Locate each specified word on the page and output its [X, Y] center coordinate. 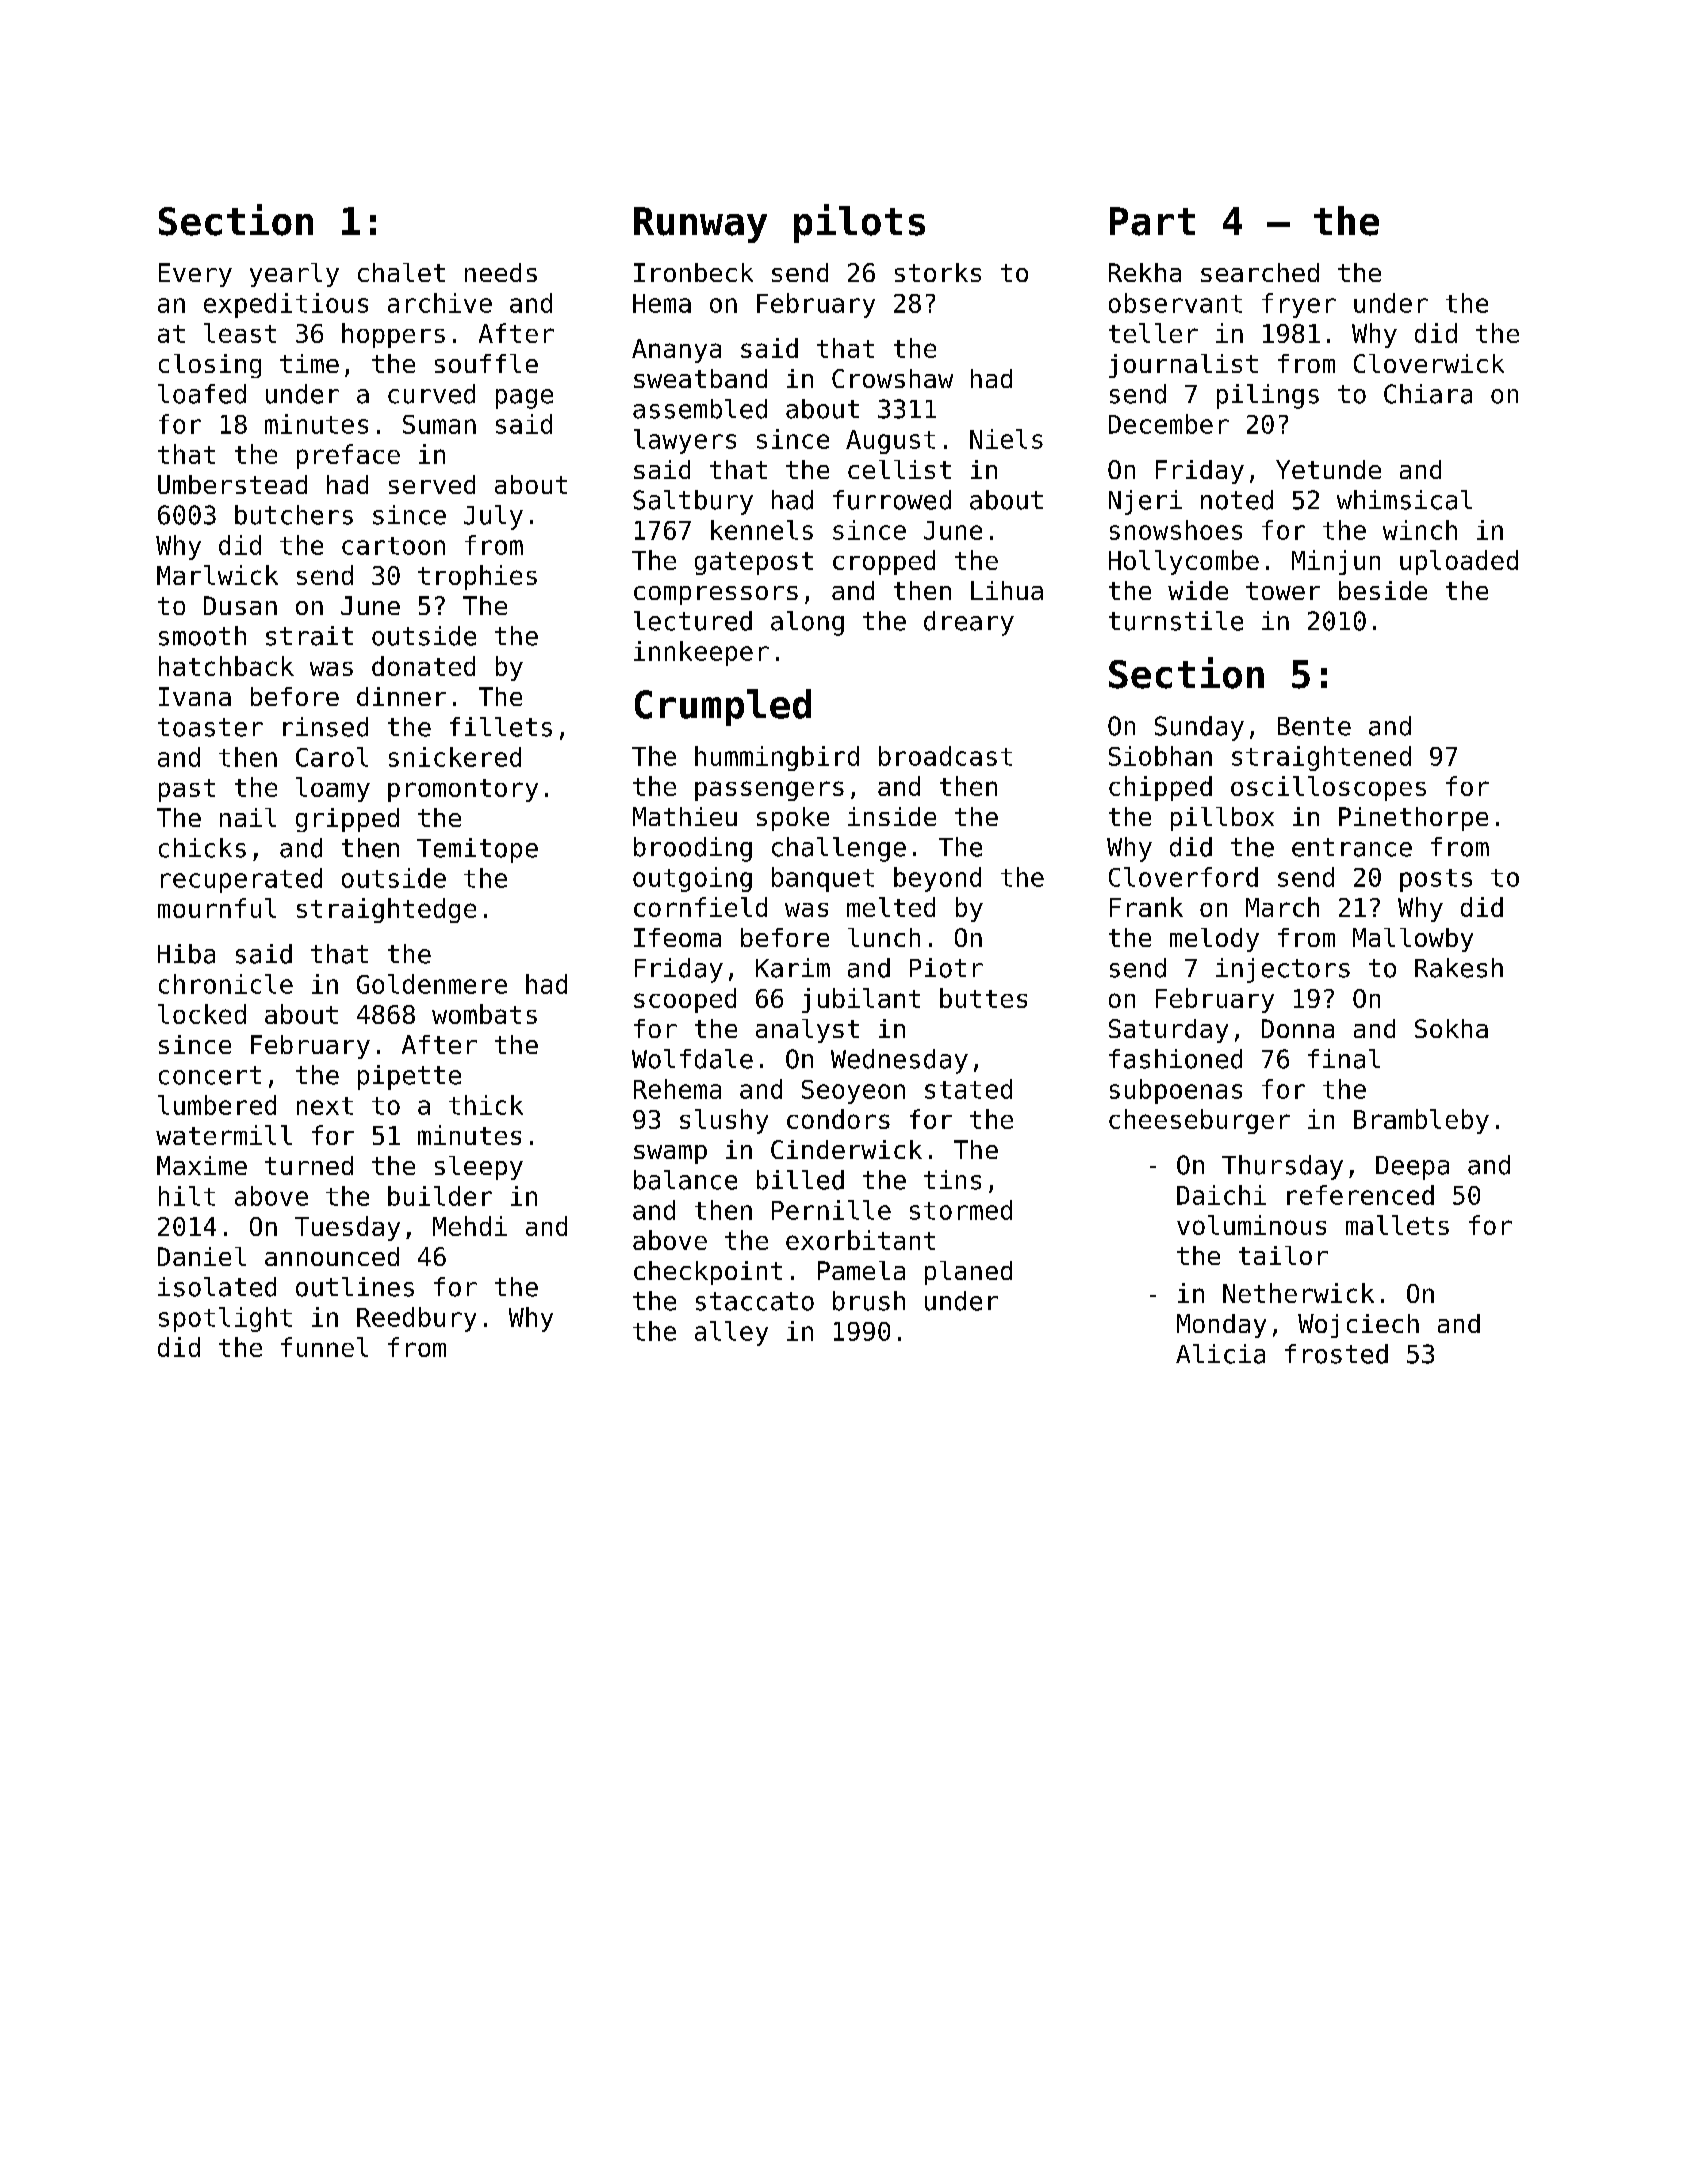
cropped [884, 562]
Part [1152, 221]
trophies [477, 577]
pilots [859, 223]
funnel [324, 1347]
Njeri [1145, 502]
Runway [700, 225]
